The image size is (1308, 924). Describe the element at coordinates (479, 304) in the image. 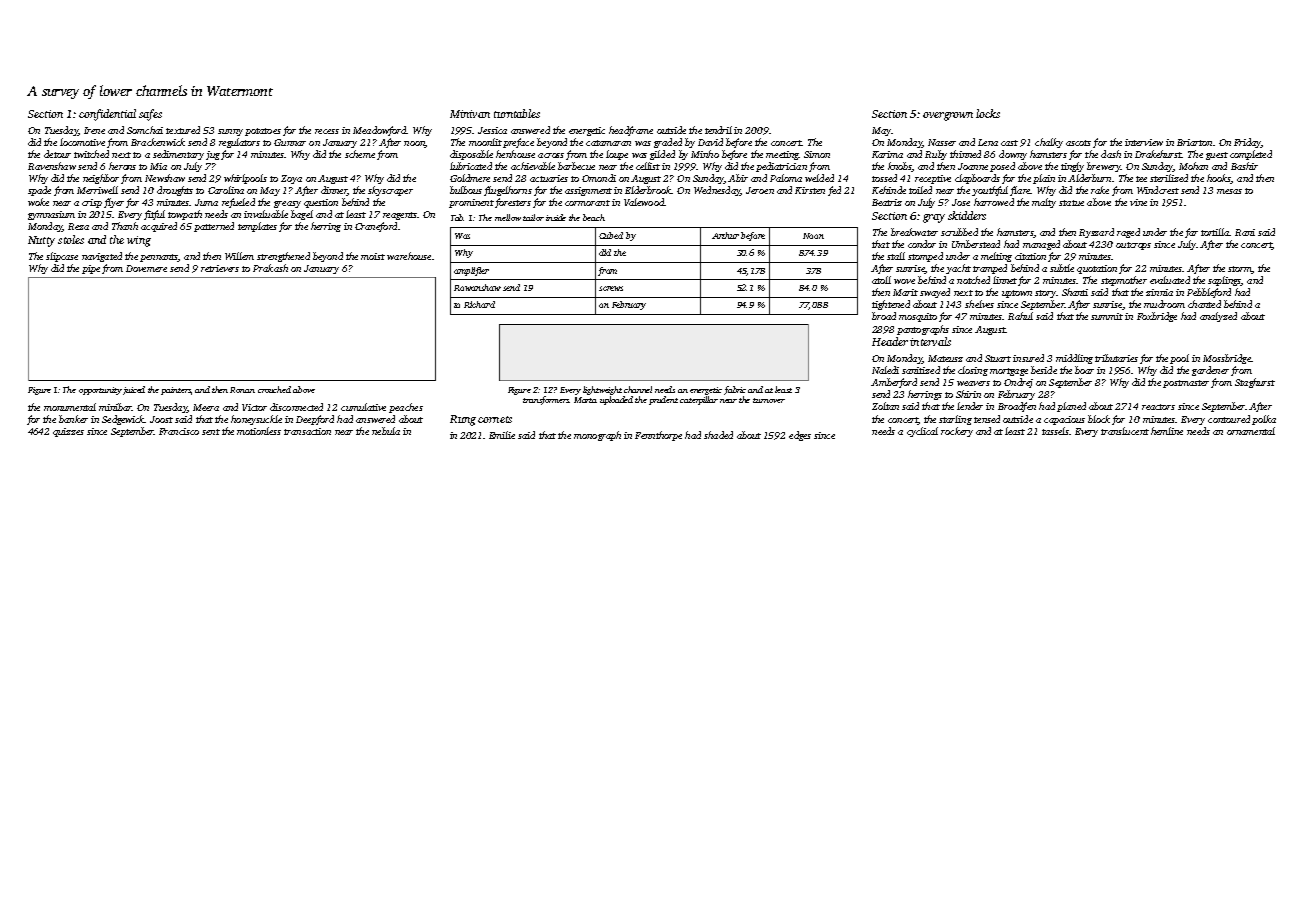

I see `Richard` at that location.
